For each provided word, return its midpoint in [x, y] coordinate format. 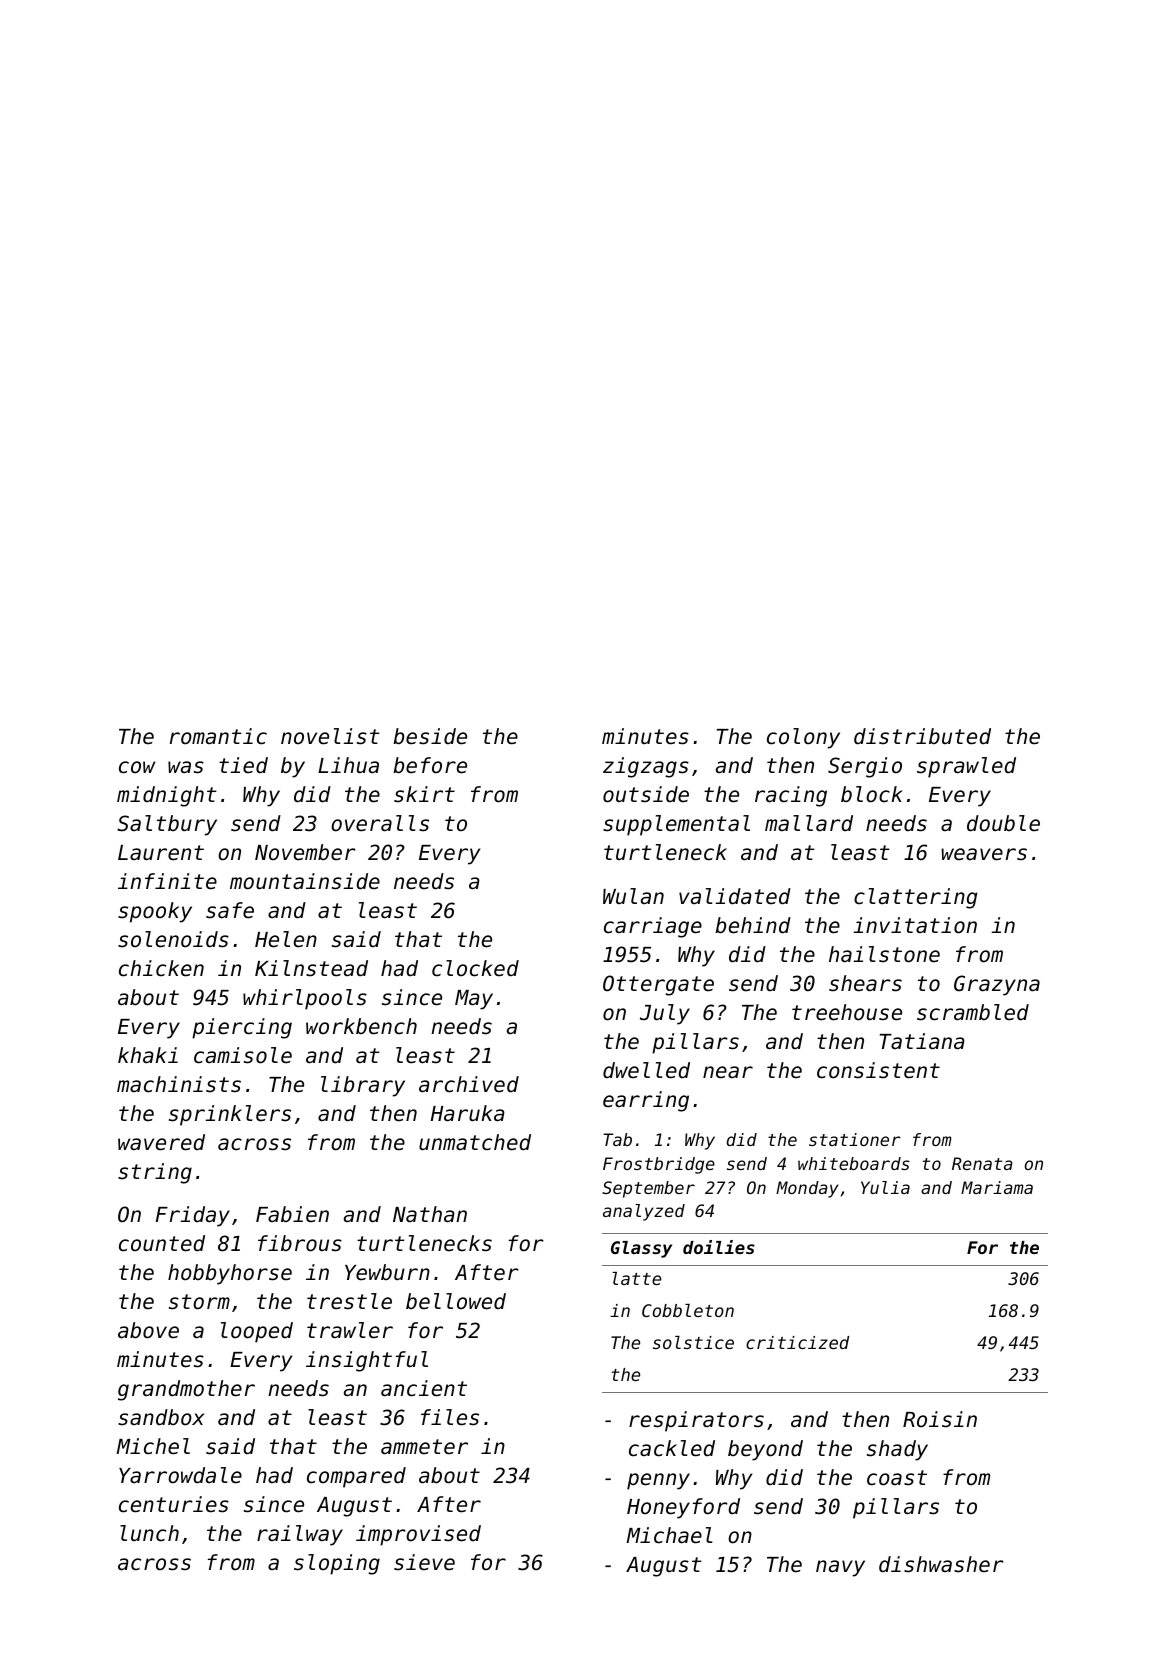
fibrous [300, 1243]
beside [430, 736]
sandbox [161, 1417]
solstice [693, 1342]
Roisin [940, 1419]
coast [897, 1478]
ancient [424, 1388]
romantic [218, 736]
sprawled [966, 767]
